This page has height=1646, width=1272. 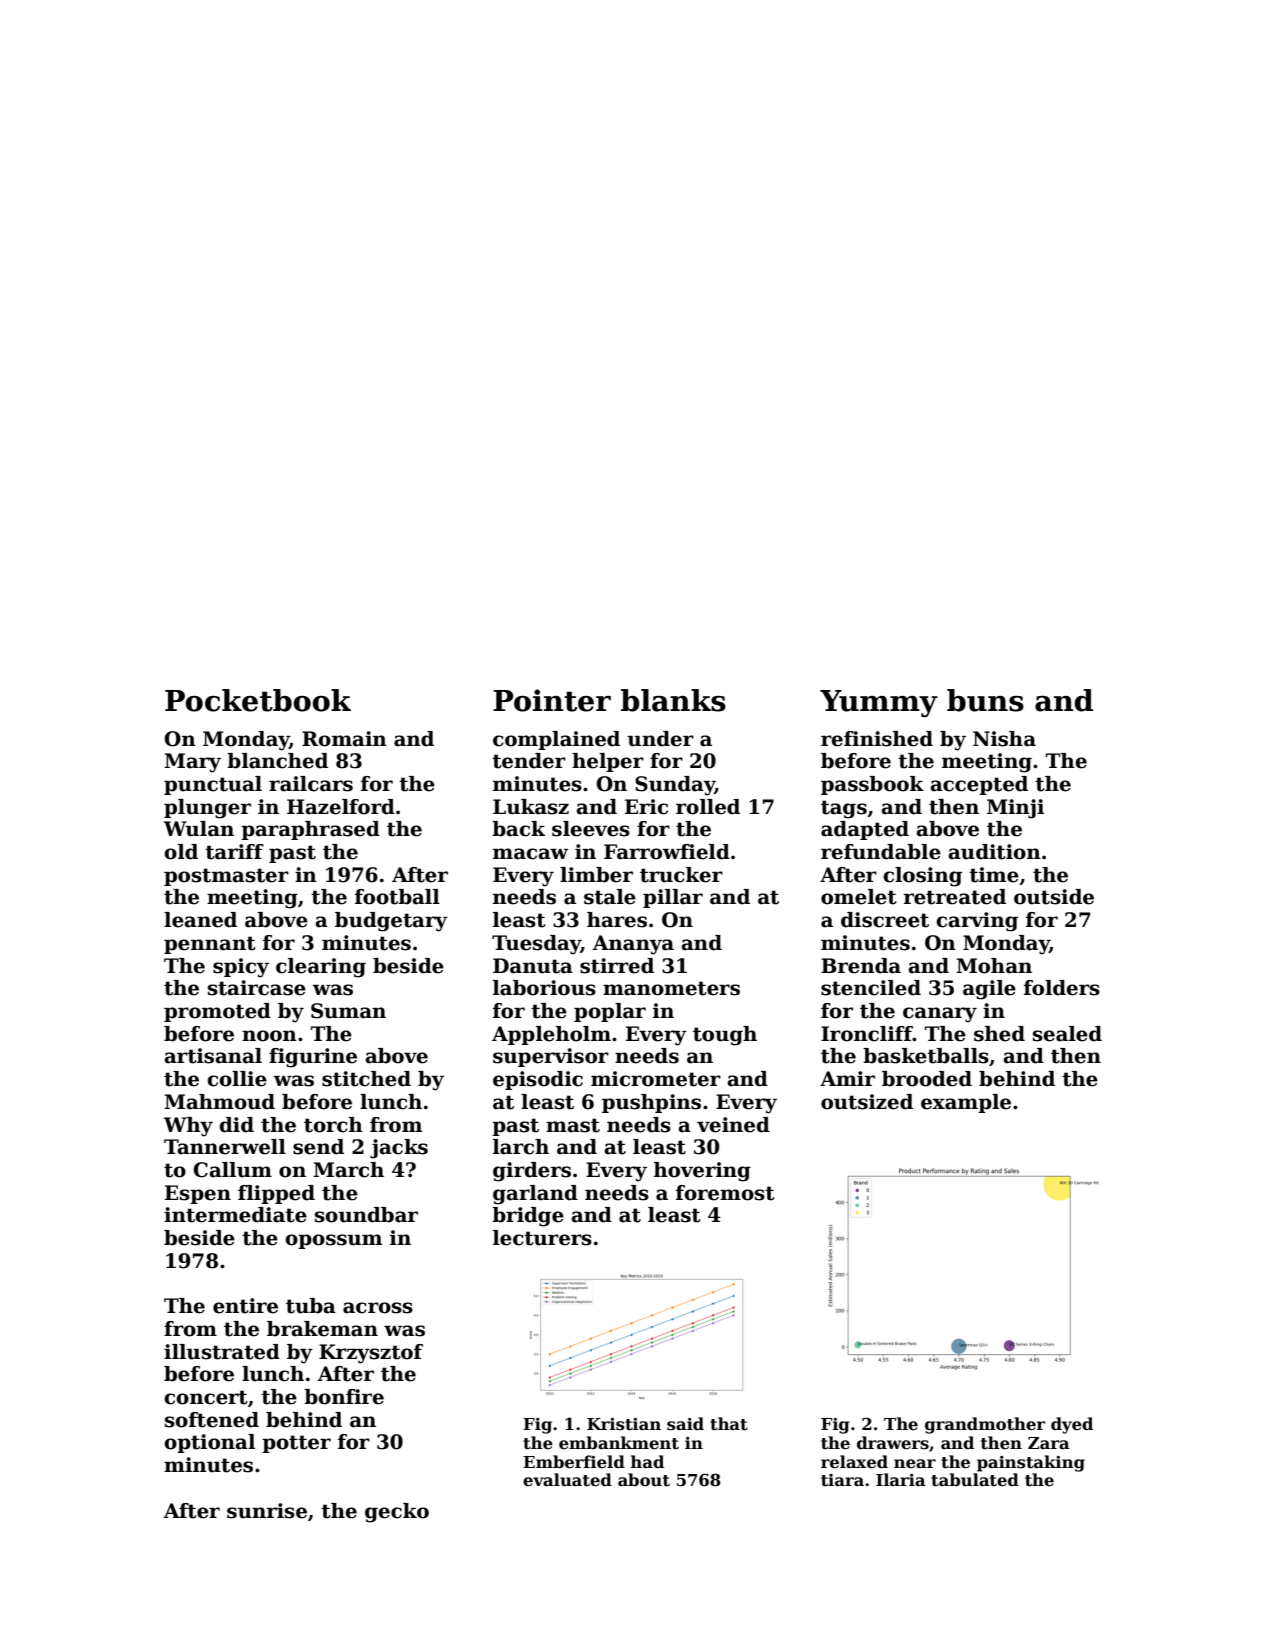 I want to click on Yummy, so click(x=879, y=704).
